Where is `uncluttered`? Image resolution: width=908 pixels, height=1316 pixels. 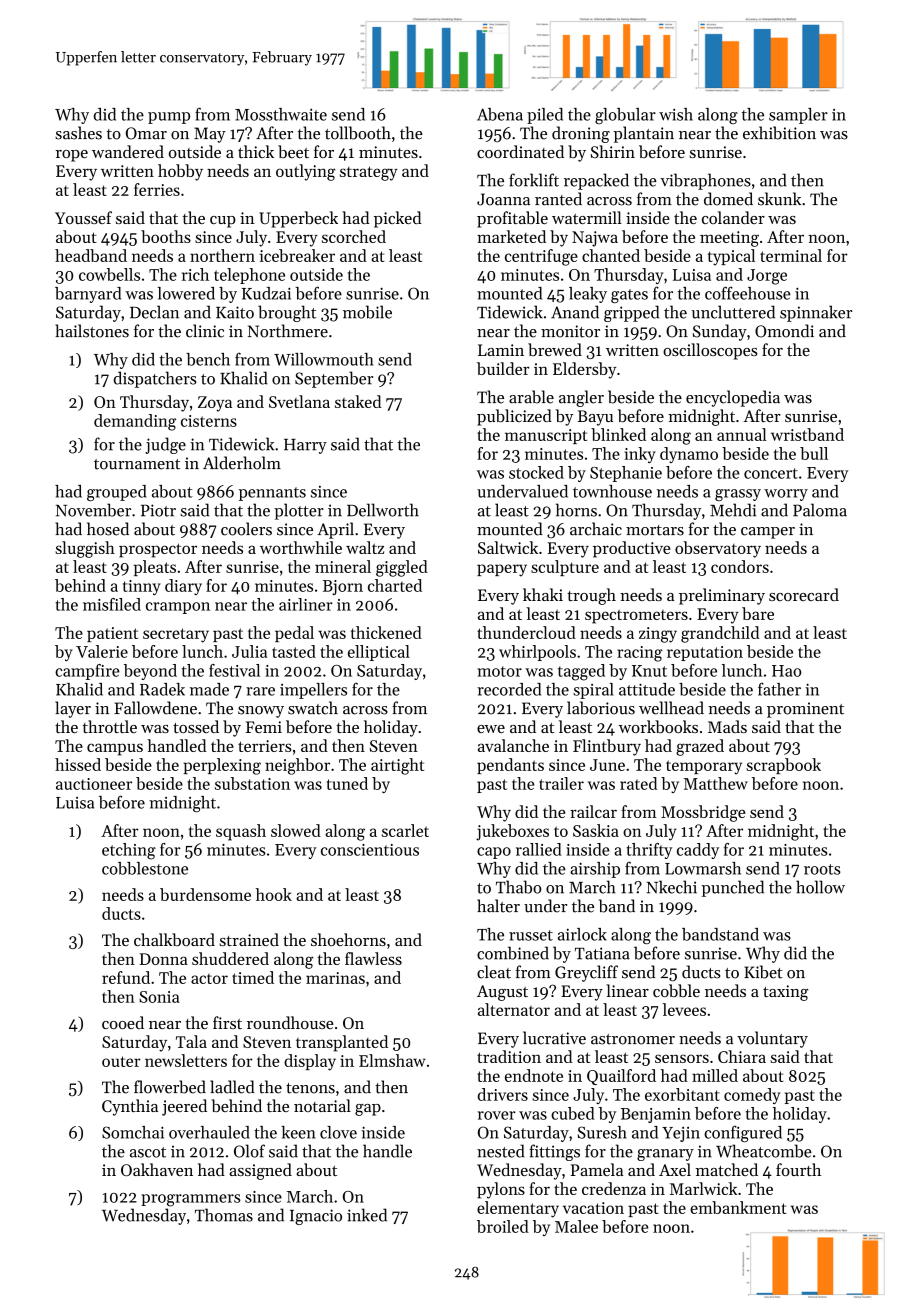
uncluttered is located at coordinates (733, 312).
